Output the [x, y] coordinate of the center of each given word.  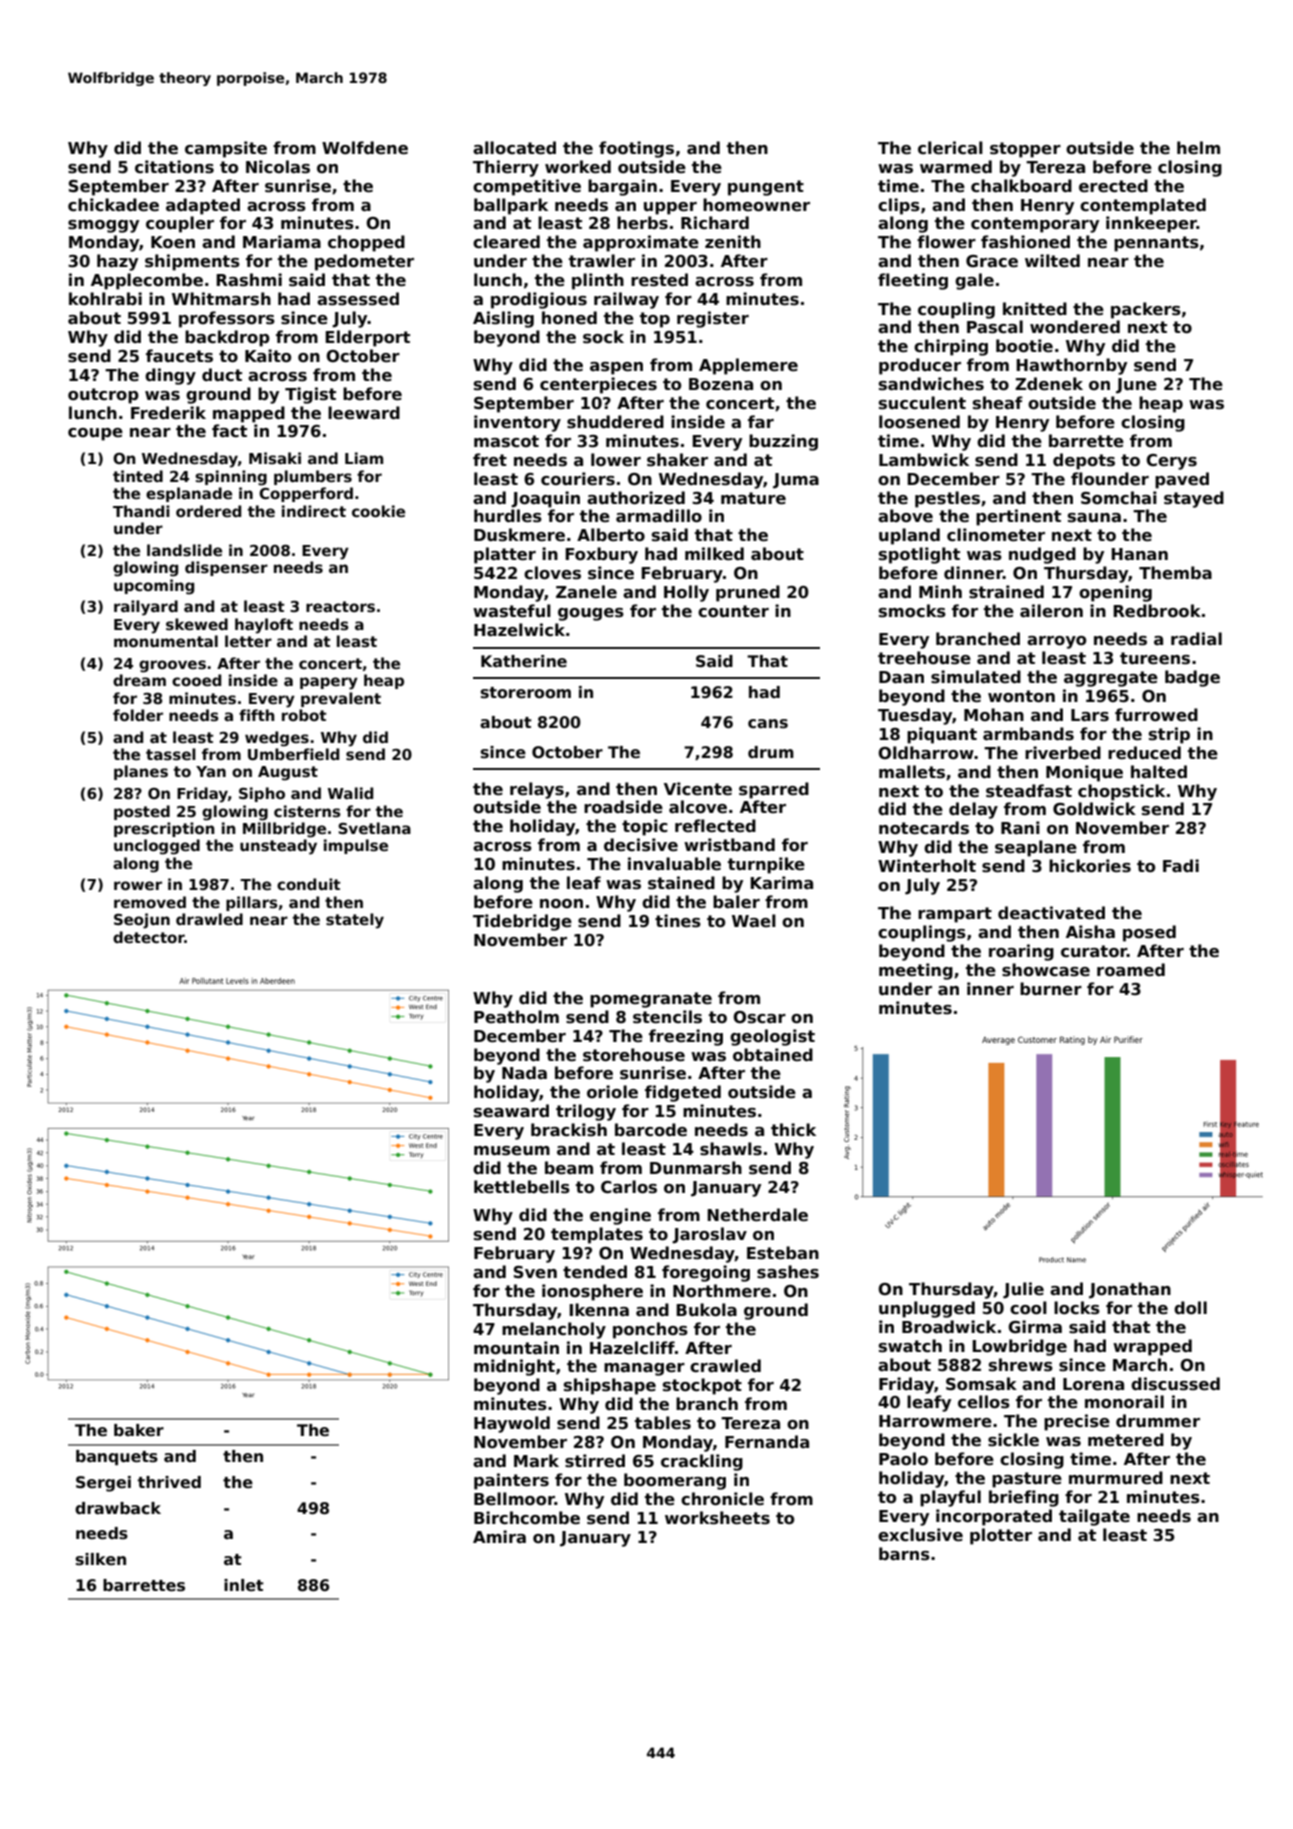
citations [174, 167]
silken [101, 1559]
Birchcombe [527, 1518]
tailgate [1094, 1517]
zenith [733, 242]
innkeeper [1151, 224]
